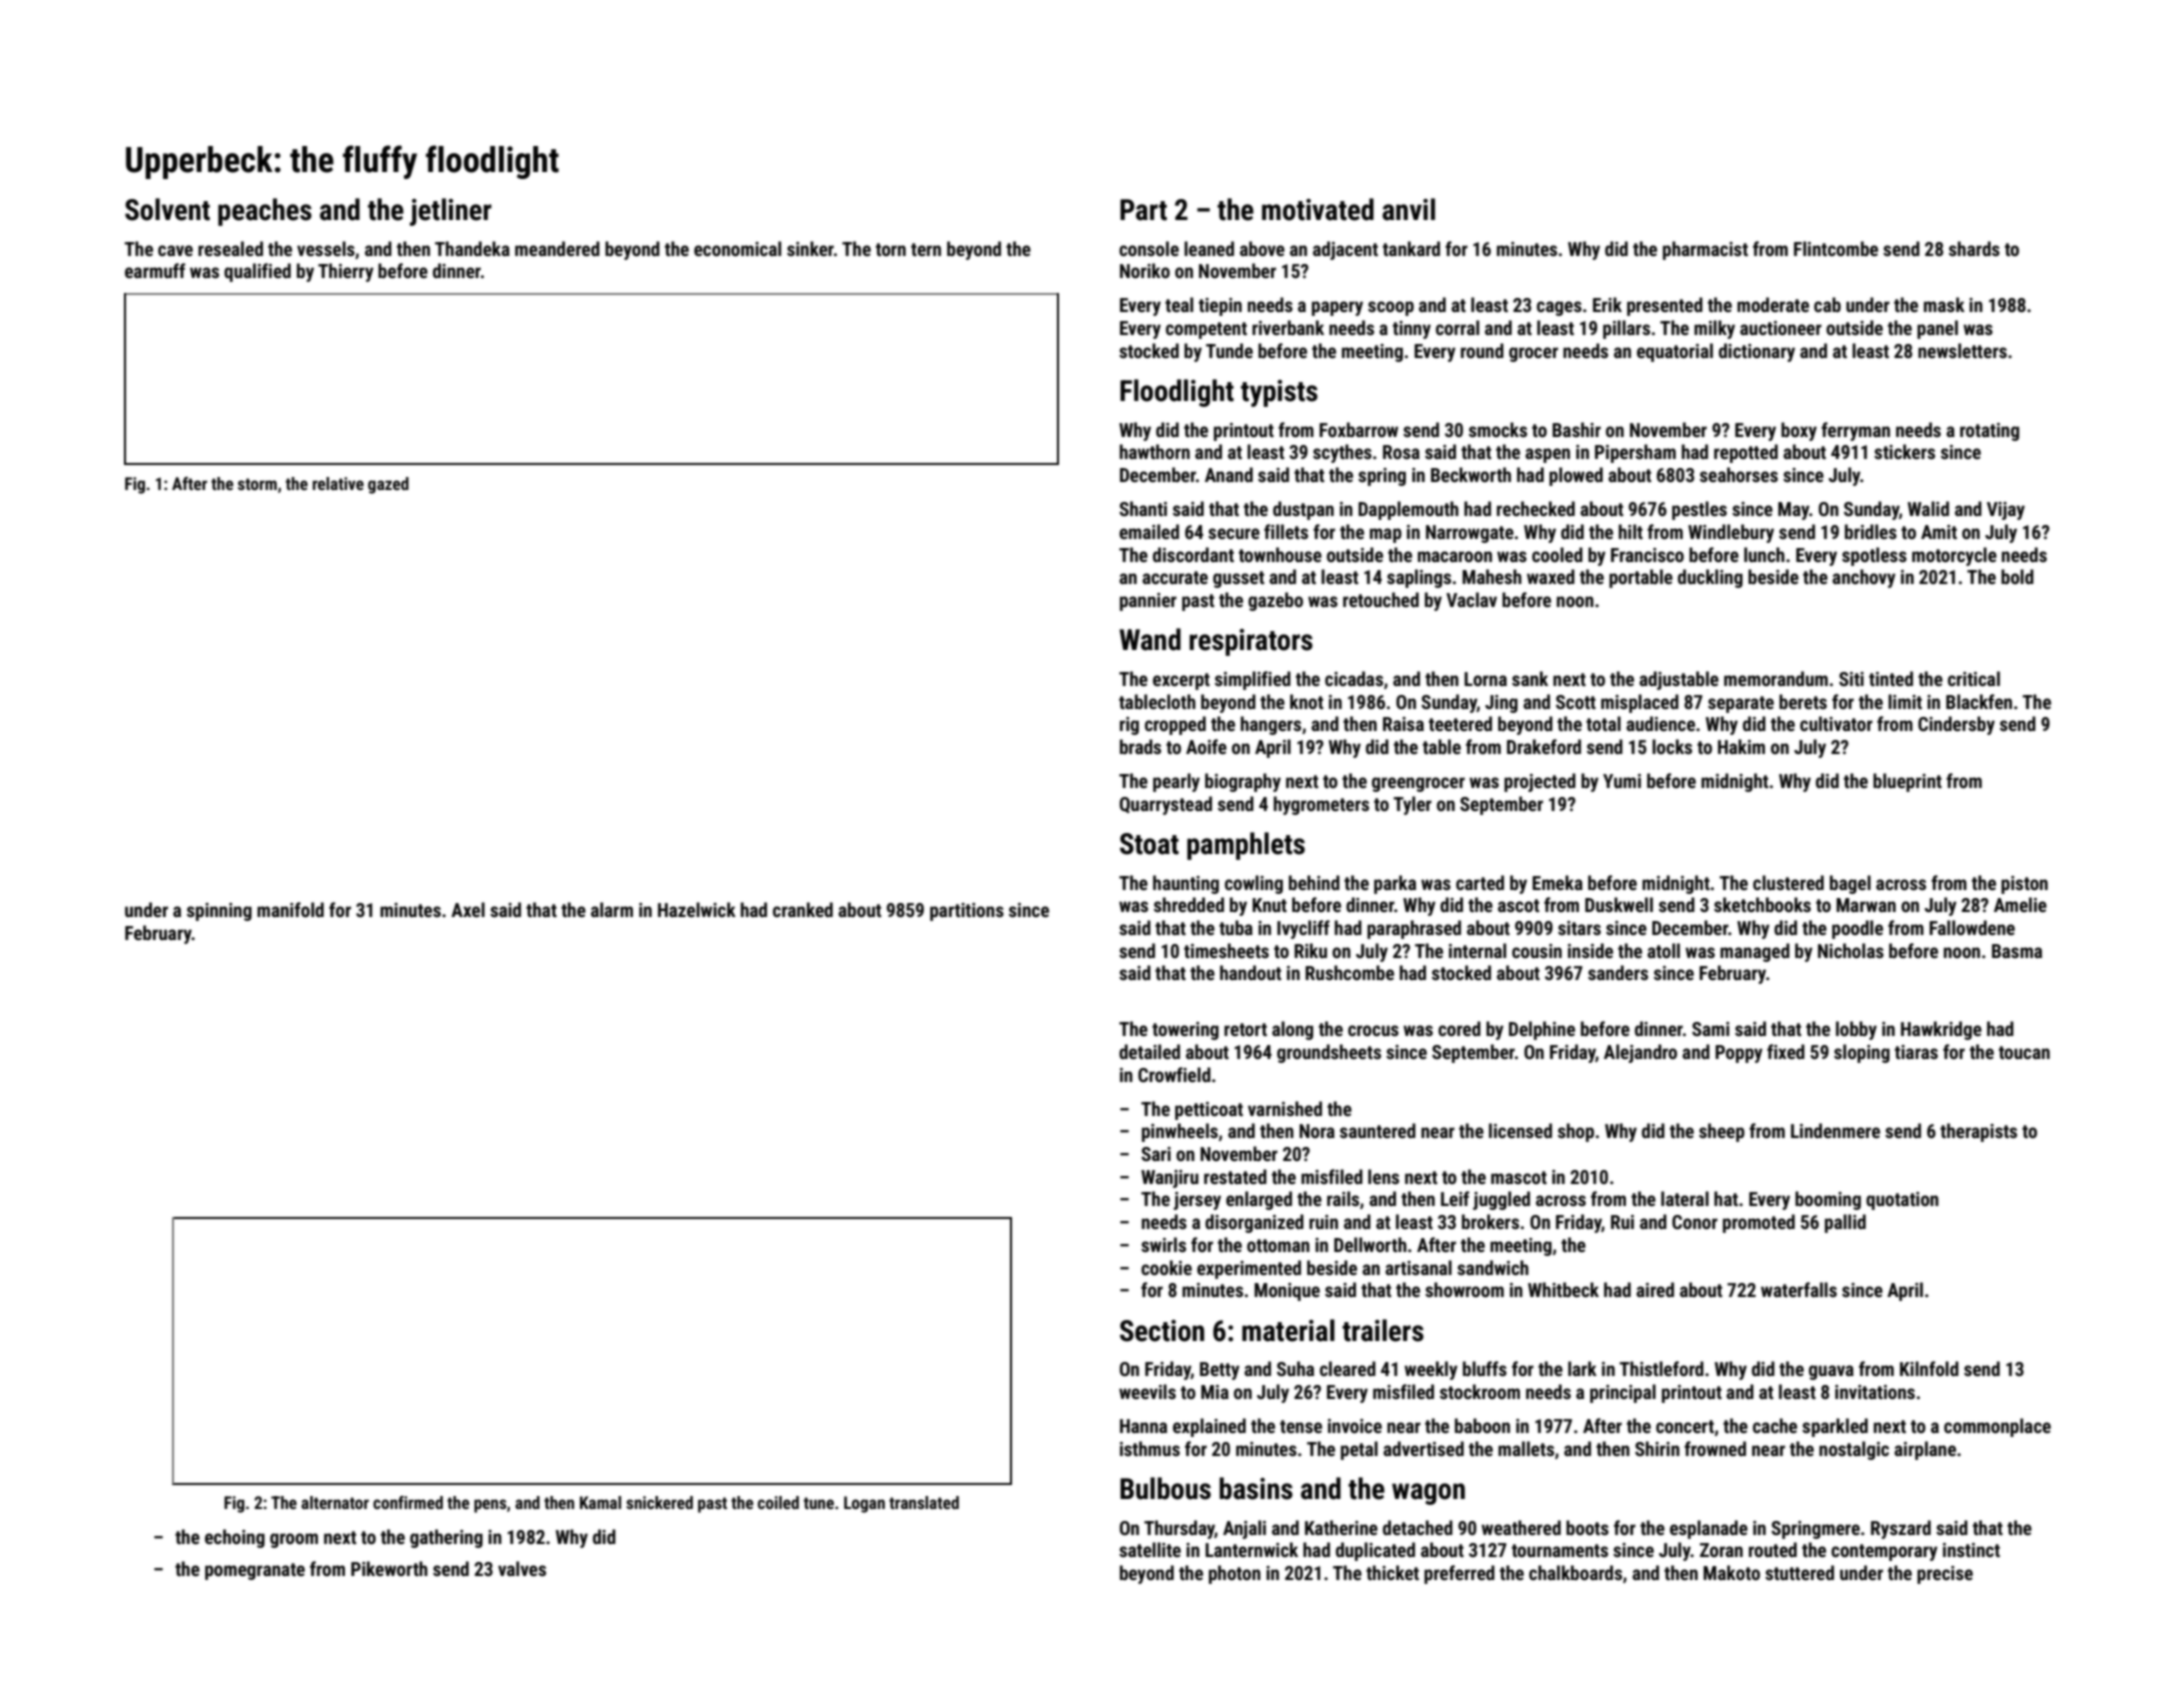  Describe the element at coordinates (1166, 805) in the image. I see `Quarrystead` at that location.
